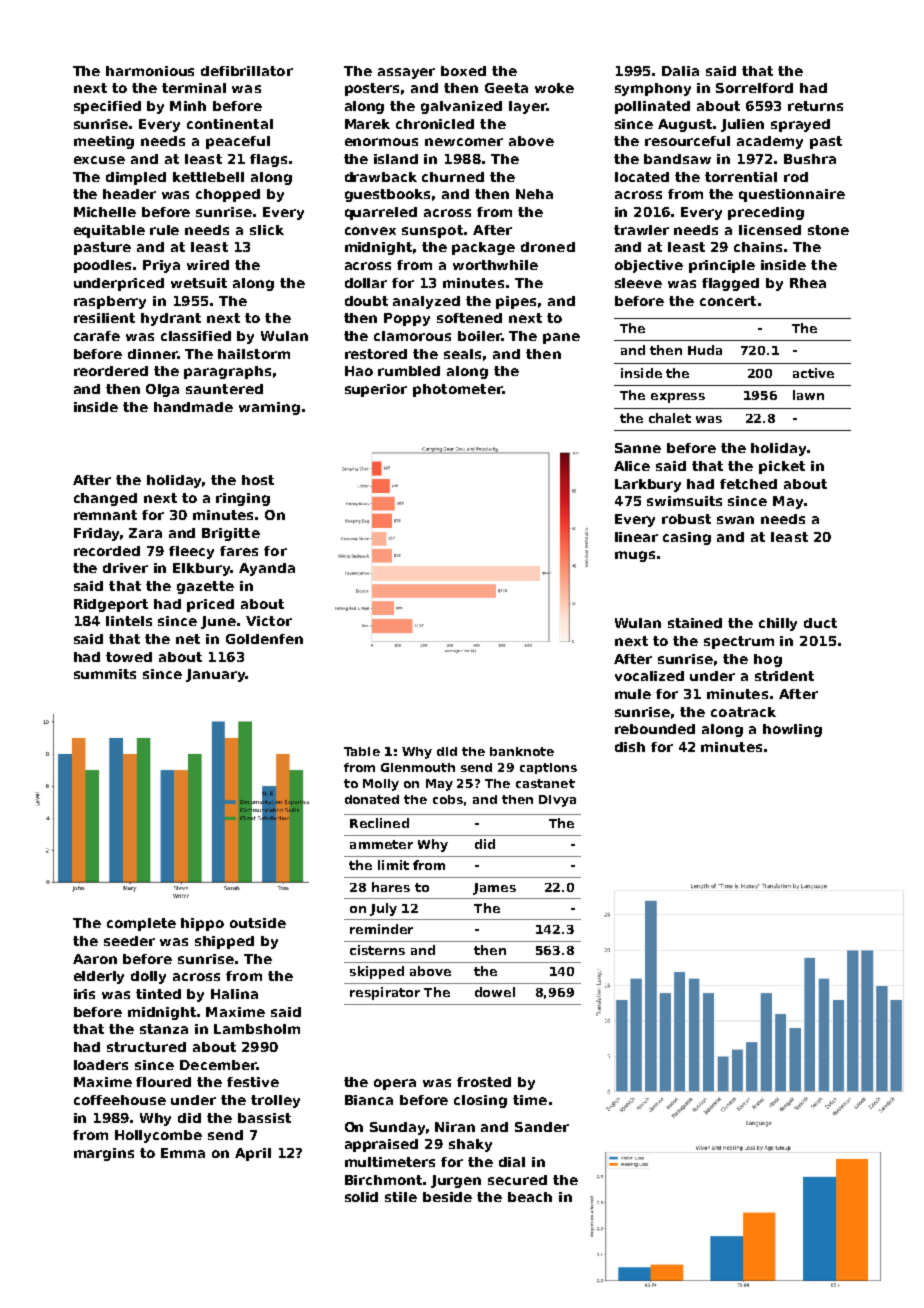 This screenshot has width=924, height=1308. I want to click on returns, so click(815, 106).
